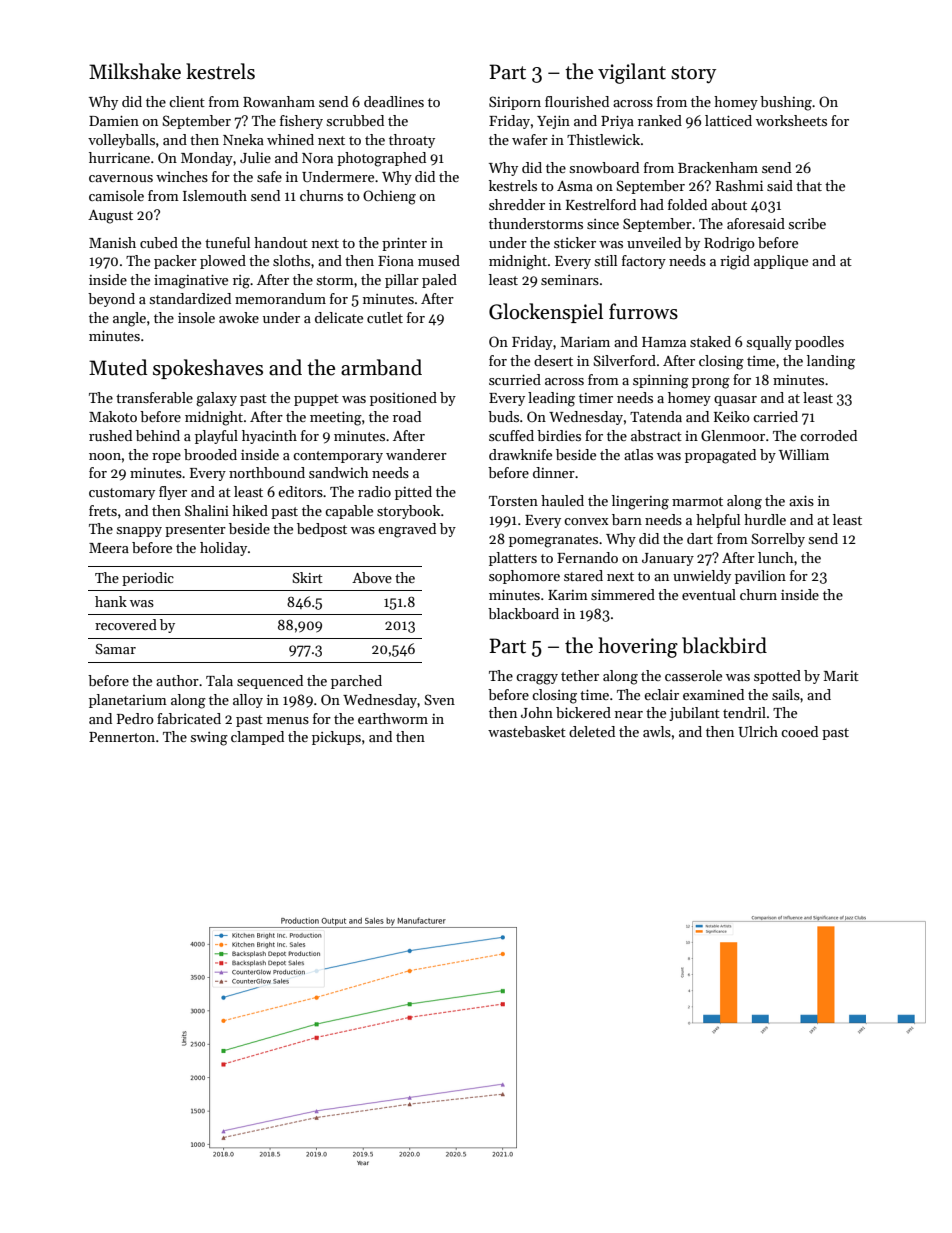  What do you see at coordinates (733, 435) in the screenshot?
I see `Glenmoor` at bounding box center [733, 435].
